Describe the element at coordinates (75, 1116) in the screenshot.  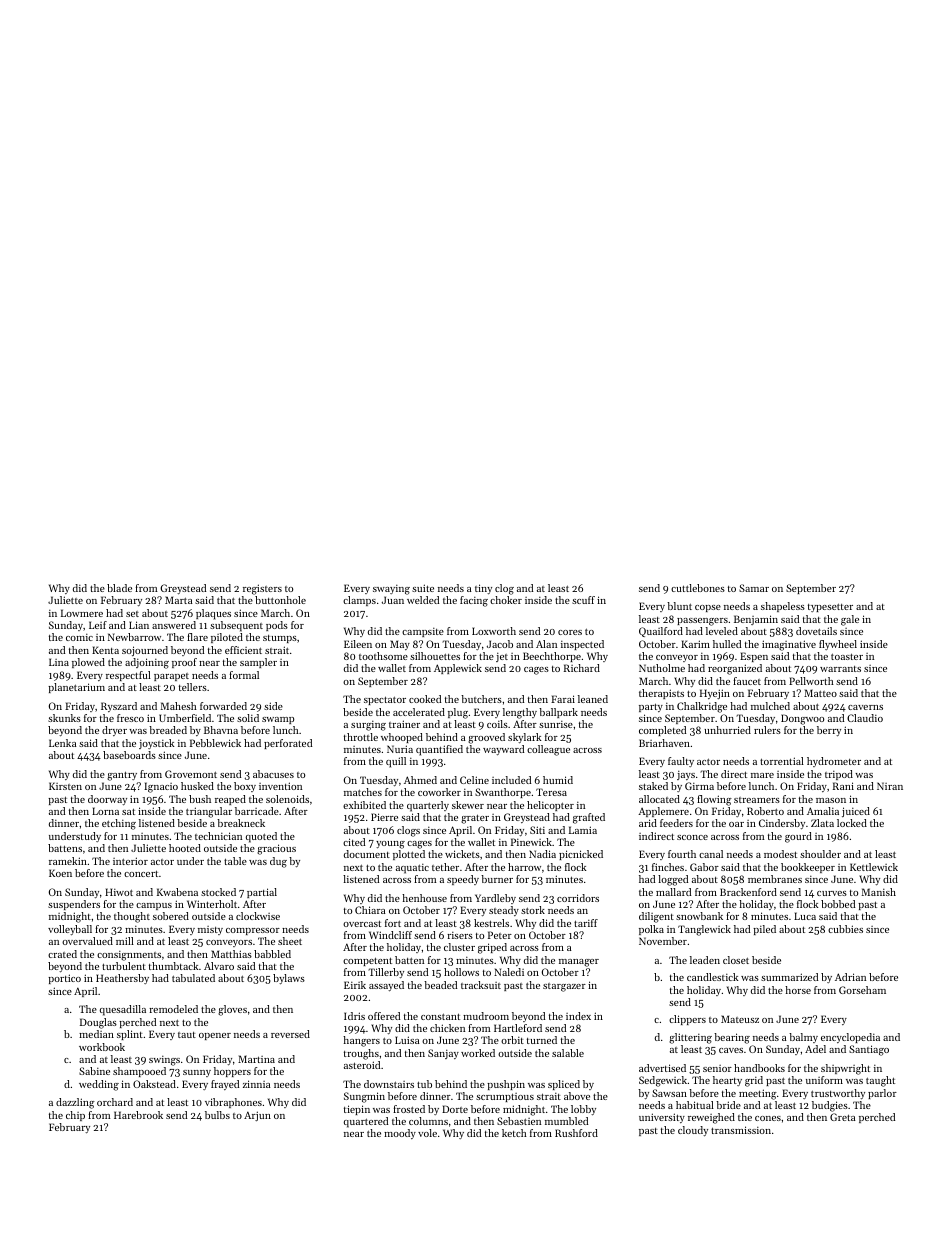
I see `chip` at that location.
